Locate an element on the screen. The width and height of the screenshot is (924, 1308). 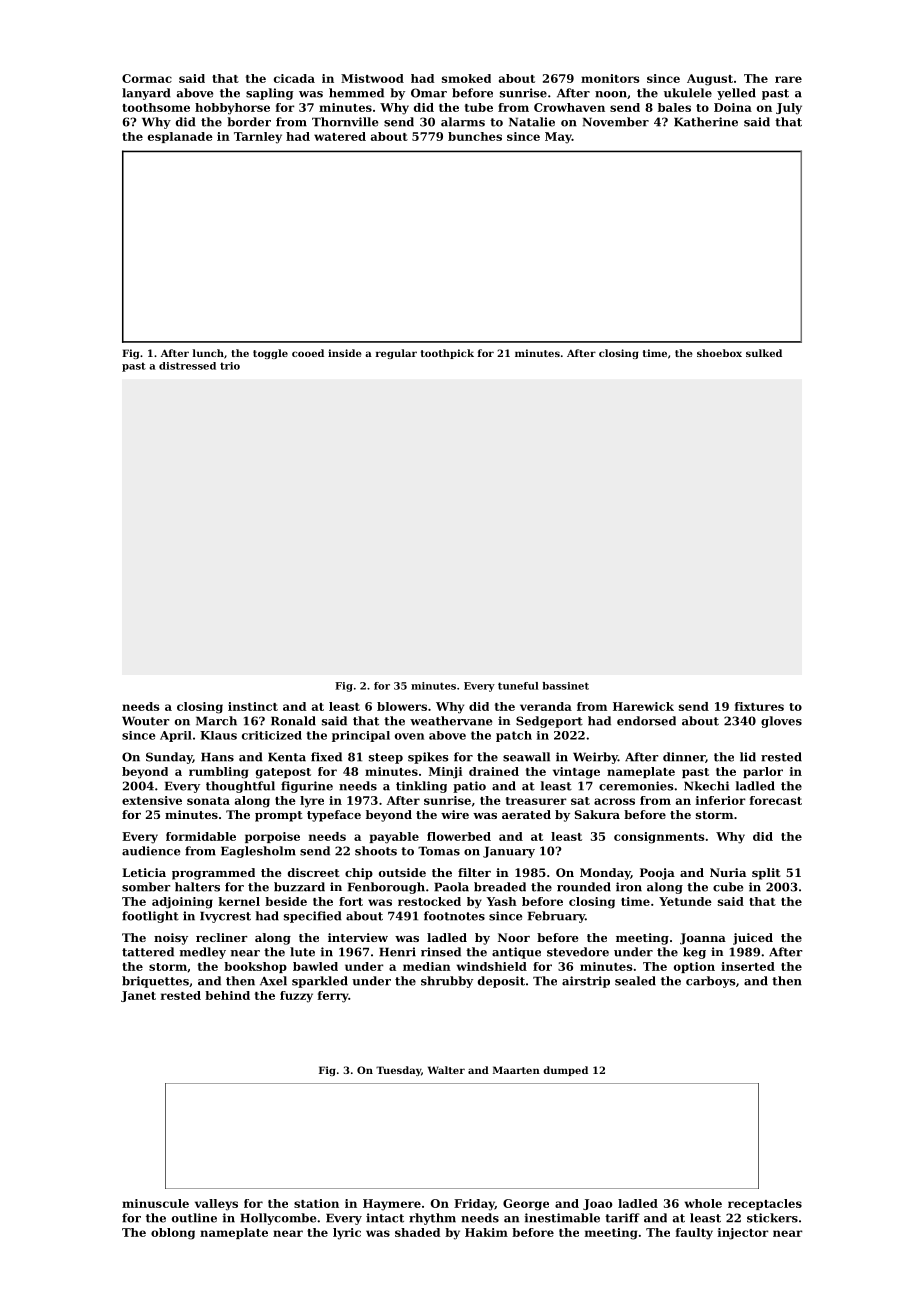
sulked is located at coordinates (764, 353).
